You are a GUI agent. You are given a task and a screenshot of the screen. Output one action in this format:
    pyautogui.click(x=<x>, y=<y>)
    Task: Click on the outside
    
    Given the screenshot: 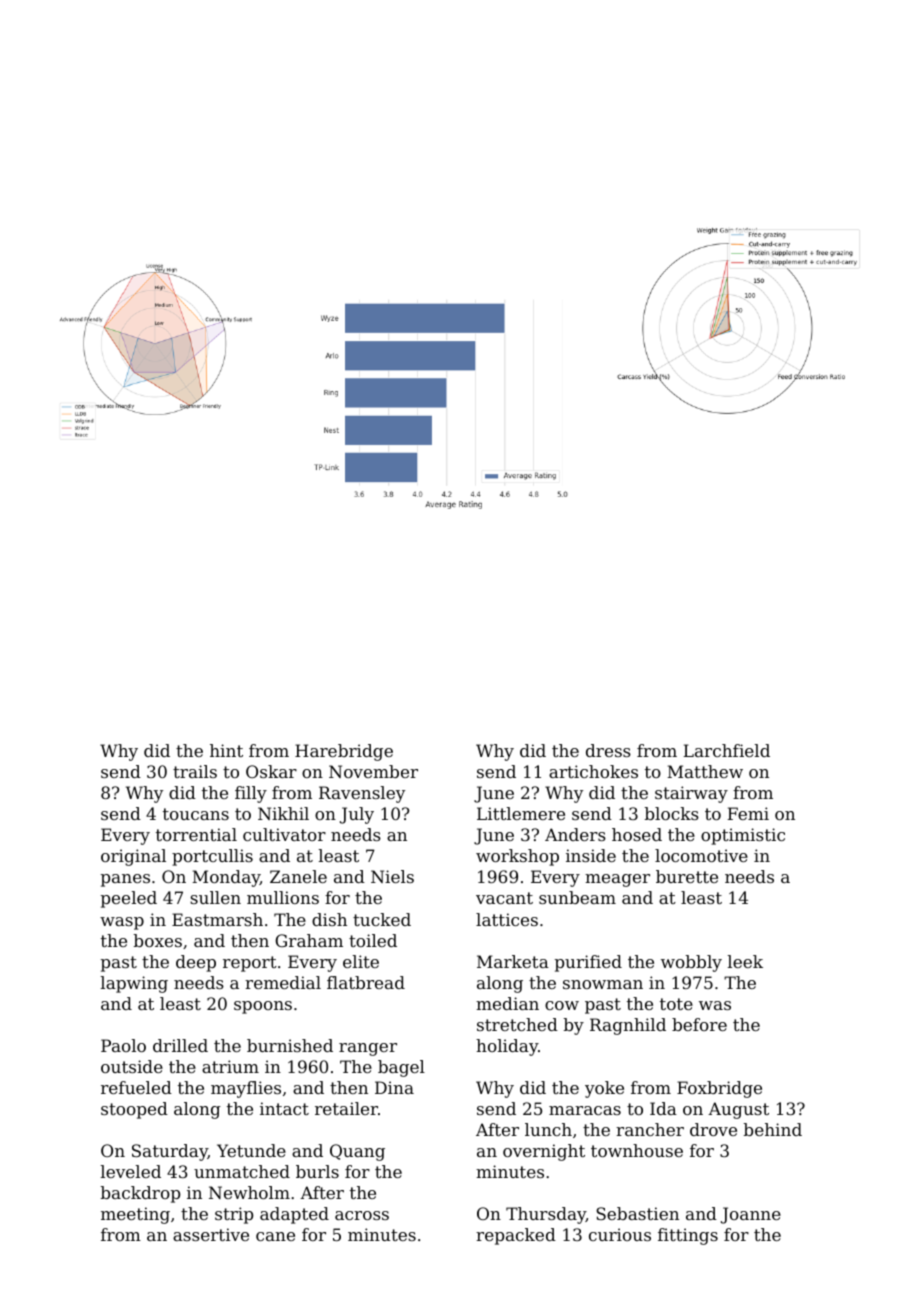 What is the action you would take?
    pyautogui.click(x=132, y=1066)
